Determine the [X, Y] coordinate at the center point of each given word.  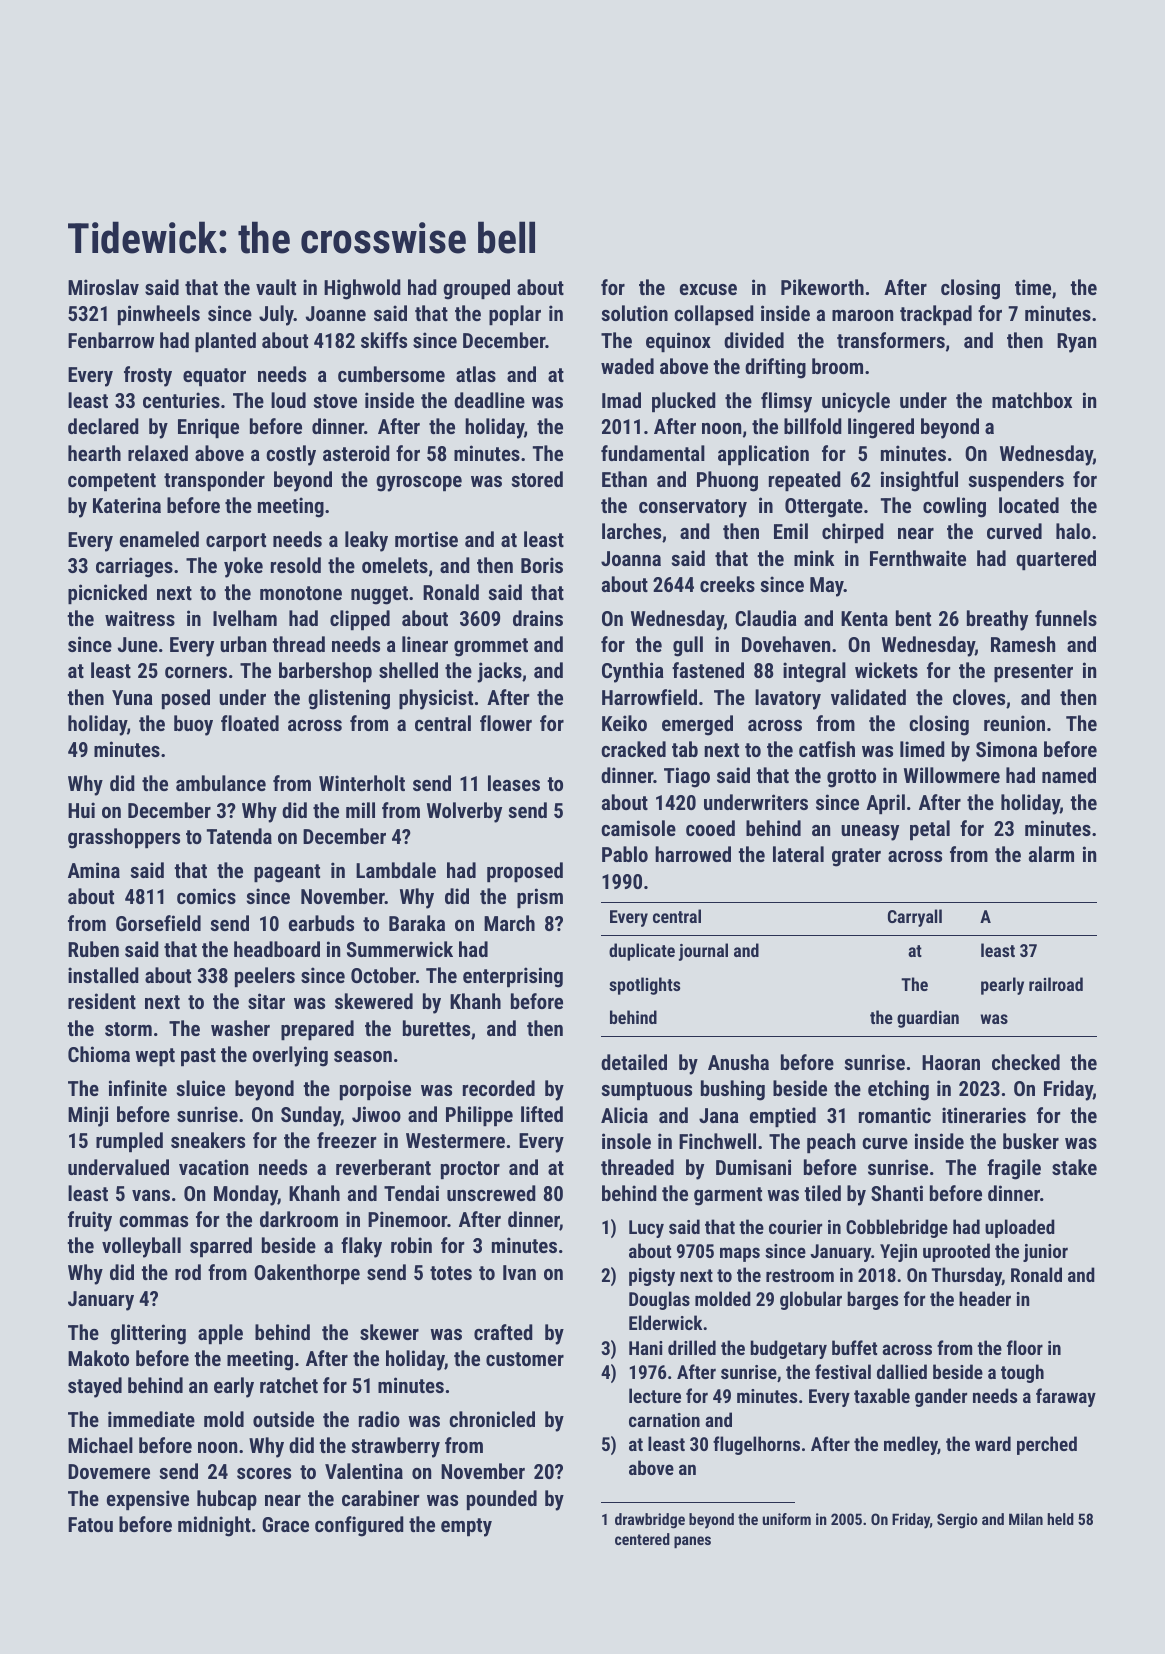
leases [514, 783]
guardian [928, 1019]
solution [634, 313]
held [1060, 1519]
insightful [919, 481]
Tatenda [239, 836]
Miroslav [103, 287]
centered [642, 1539]
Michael [100, 1445]
